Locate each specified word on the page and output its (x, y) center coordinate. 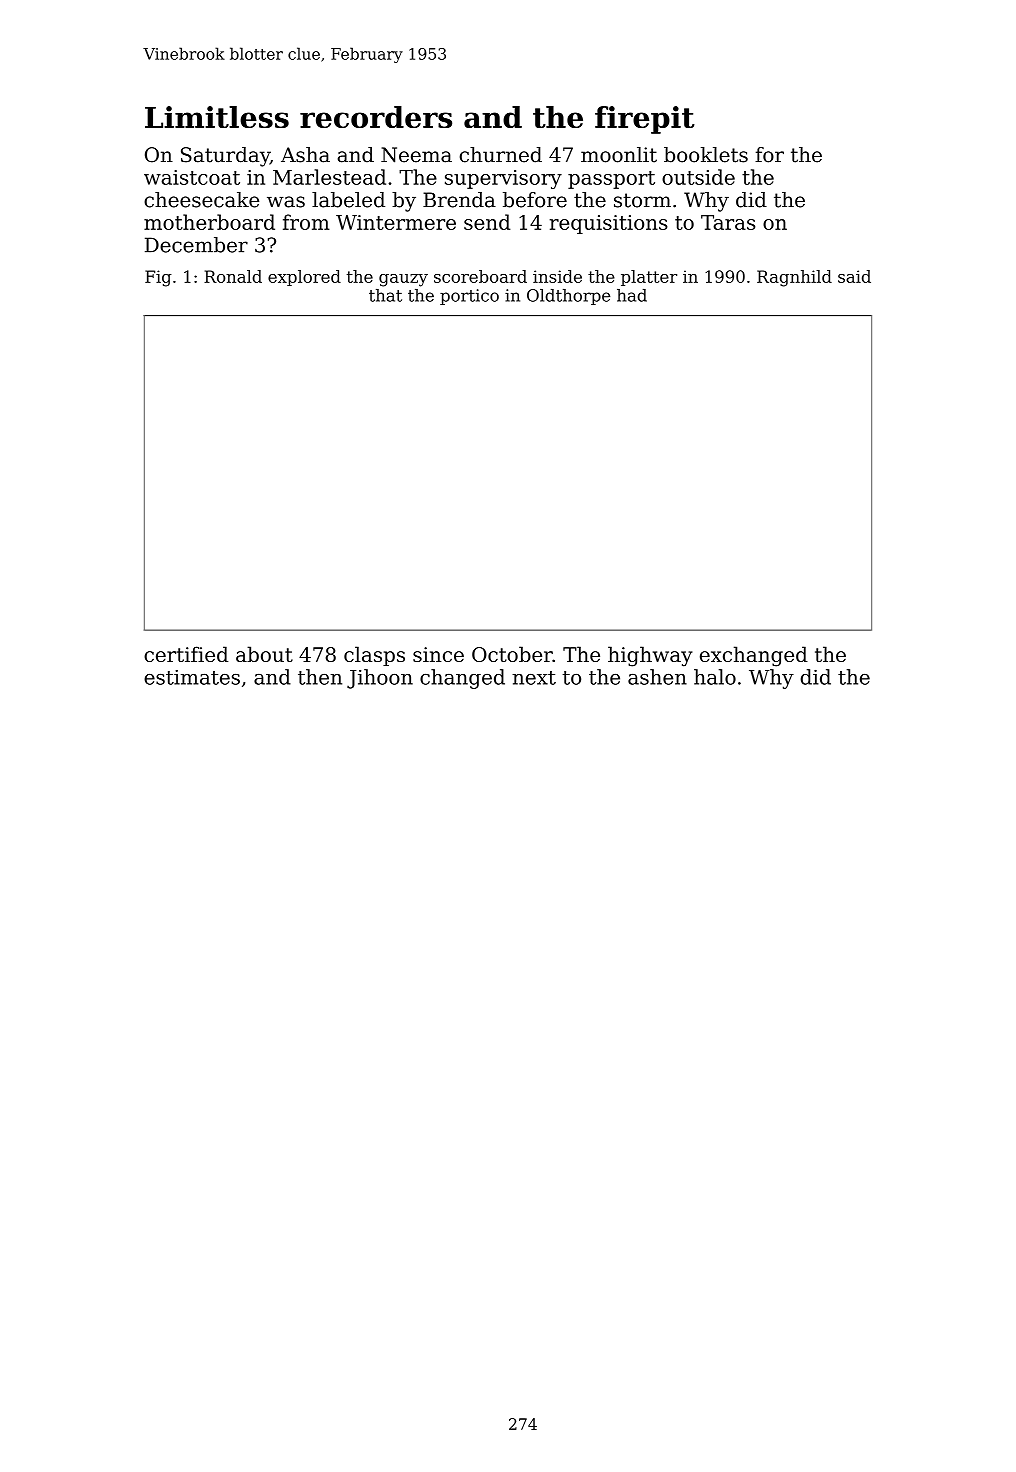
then (320, 677)
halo (715, 677)
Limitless (217, 117)
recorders (376, 117)
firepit (645, 120)
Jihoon (380, 679)
